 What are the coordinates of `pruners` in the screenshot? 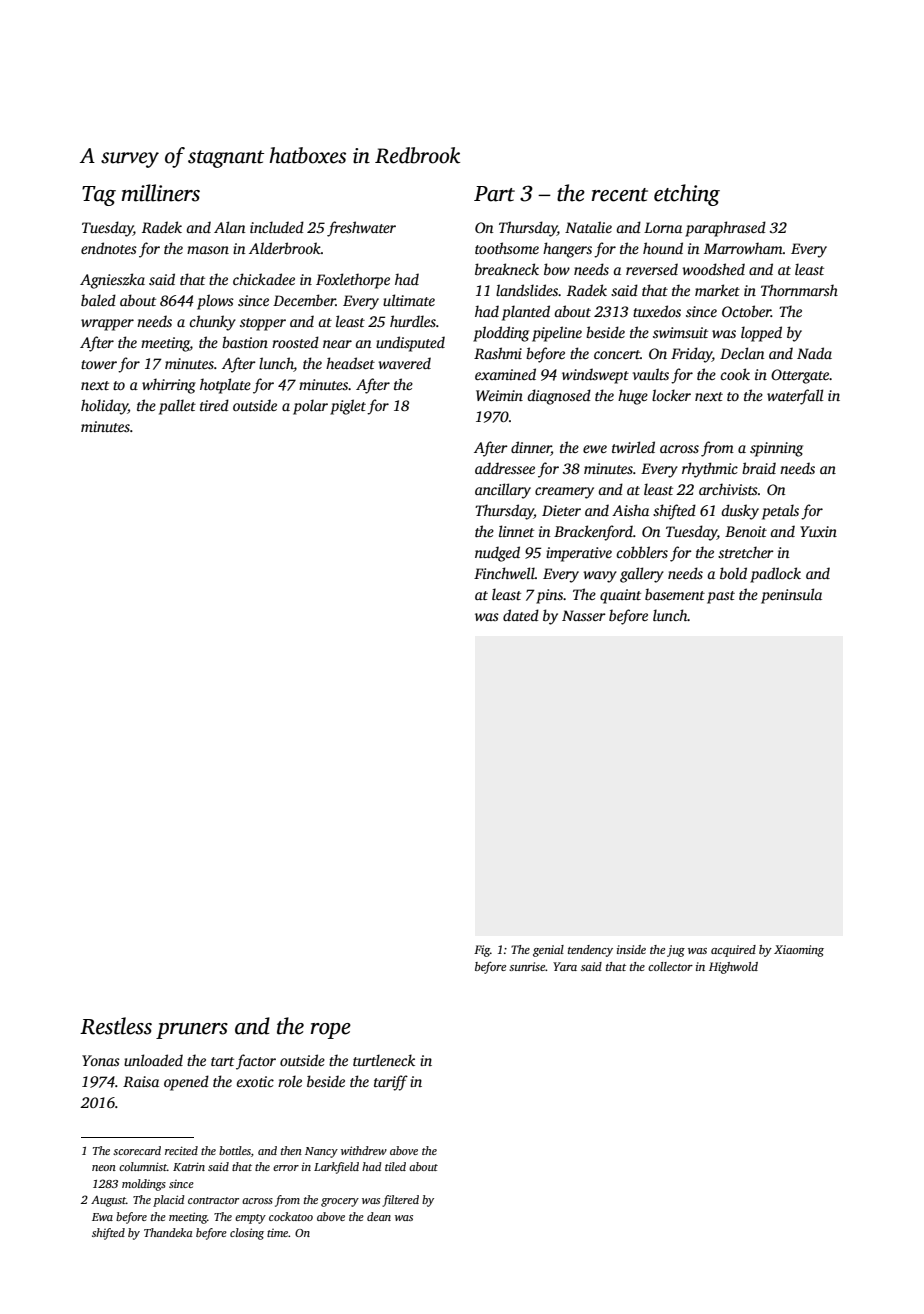 It's located at (192, 1031).
